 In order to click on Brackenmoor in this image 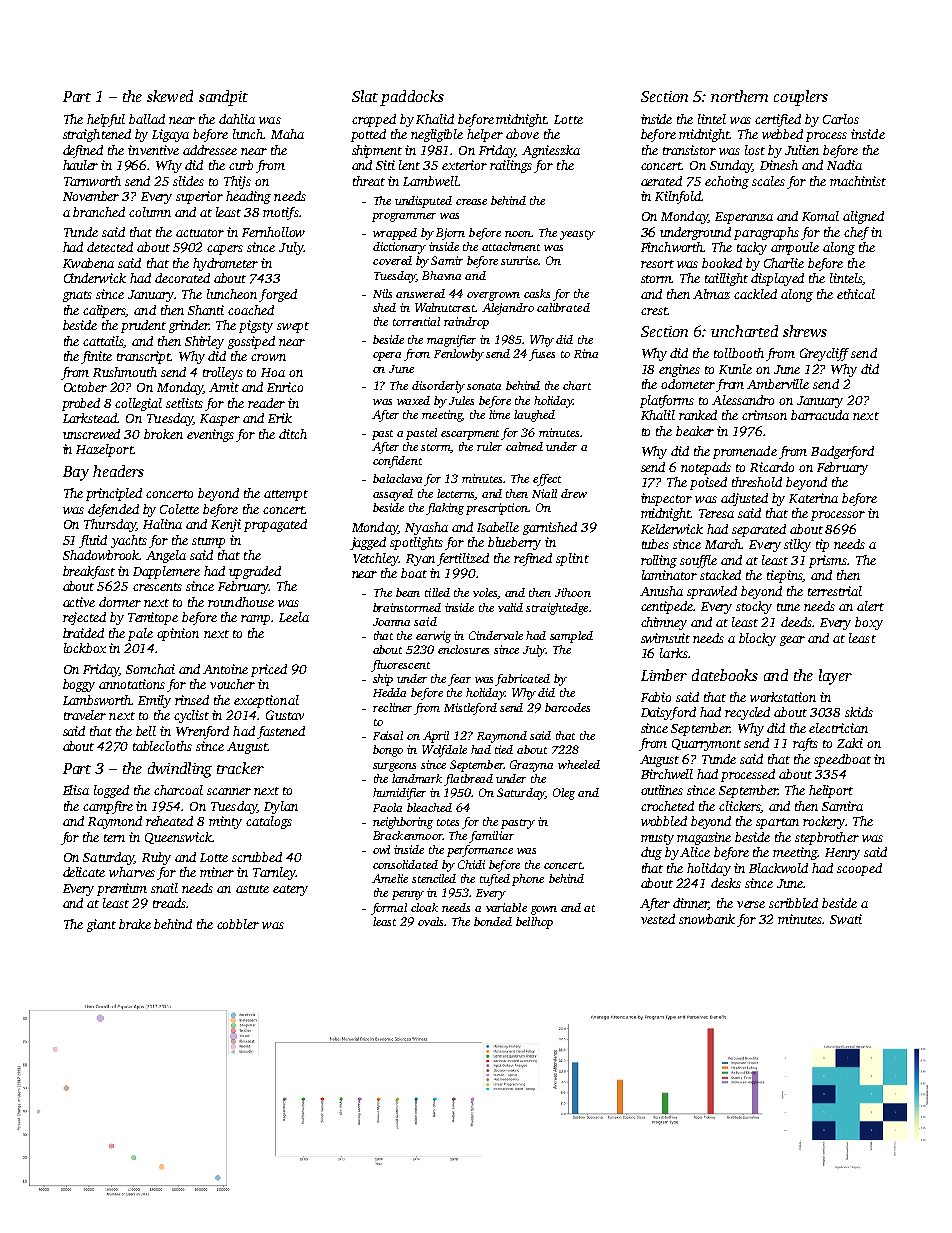, I will do `click(407, 835)`.
